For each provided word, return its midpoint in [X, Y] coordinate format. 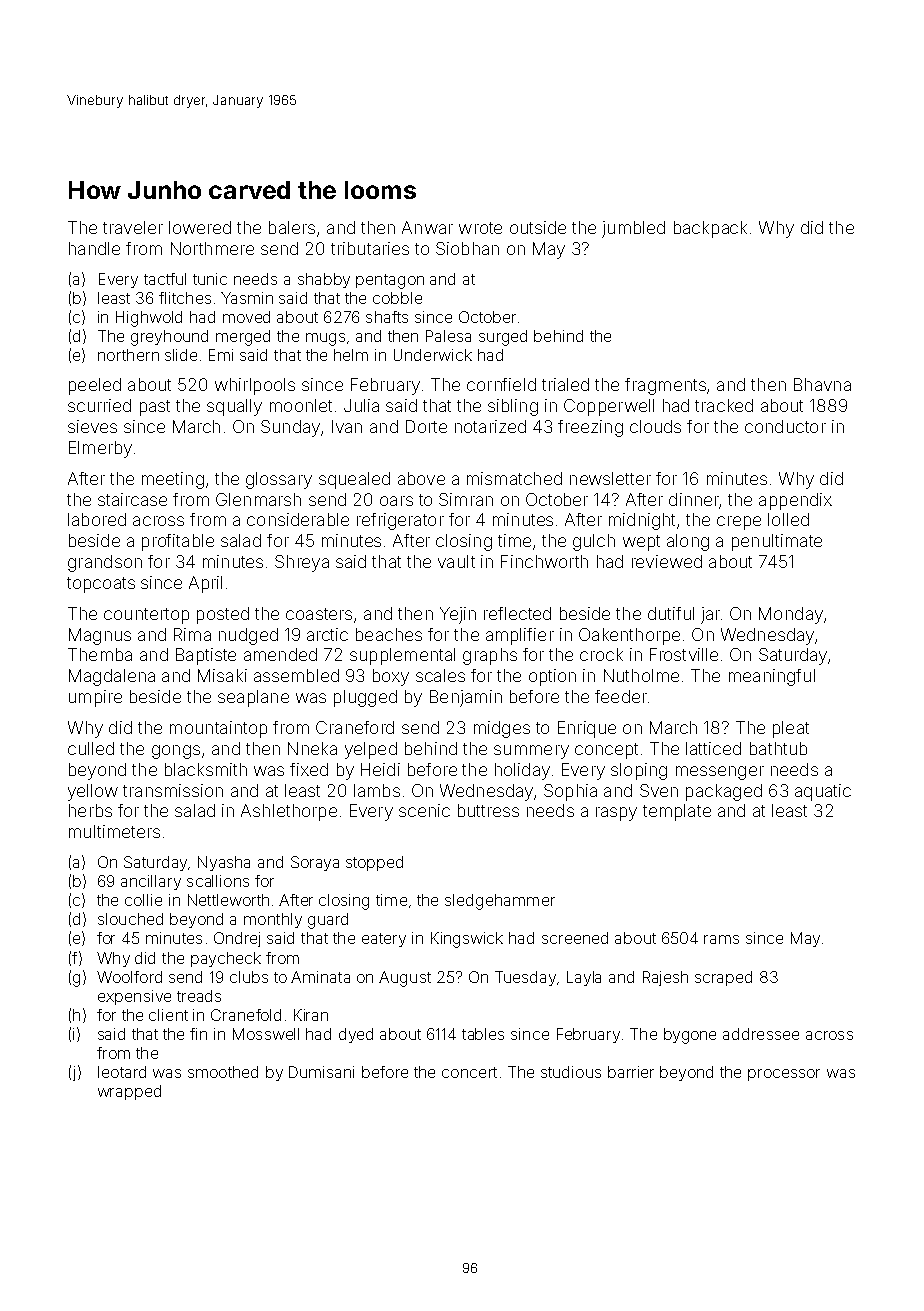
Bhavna [822, 384]
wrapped [129, 1092]
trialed [565, 384]
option [552, 677]
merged [243, 338]
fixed [309, 769]
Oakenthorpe [629, 636]
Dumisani [321, 1072]
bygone [690, 1036]
